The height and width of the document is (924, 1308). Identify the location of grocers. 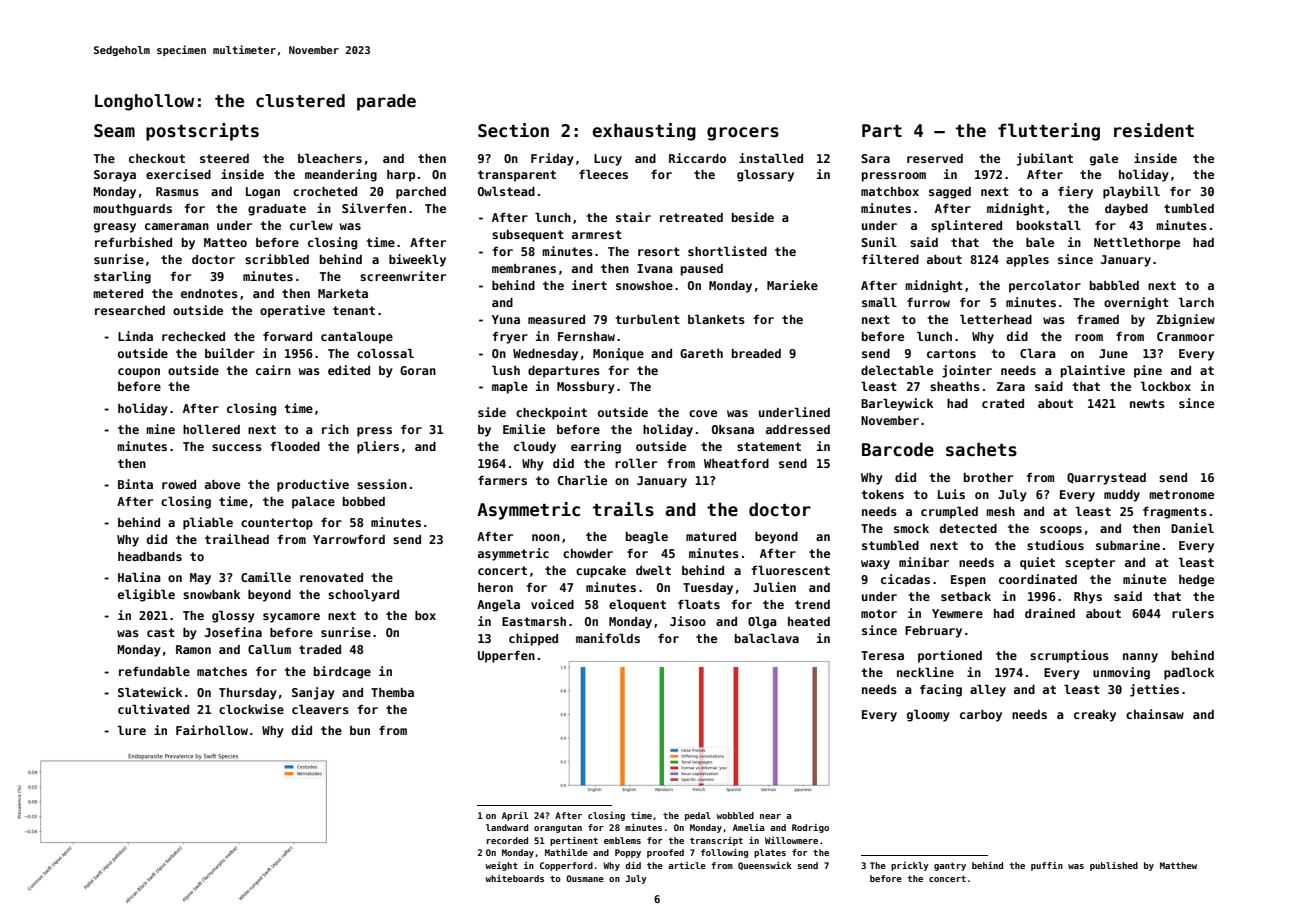
(743, 134).
